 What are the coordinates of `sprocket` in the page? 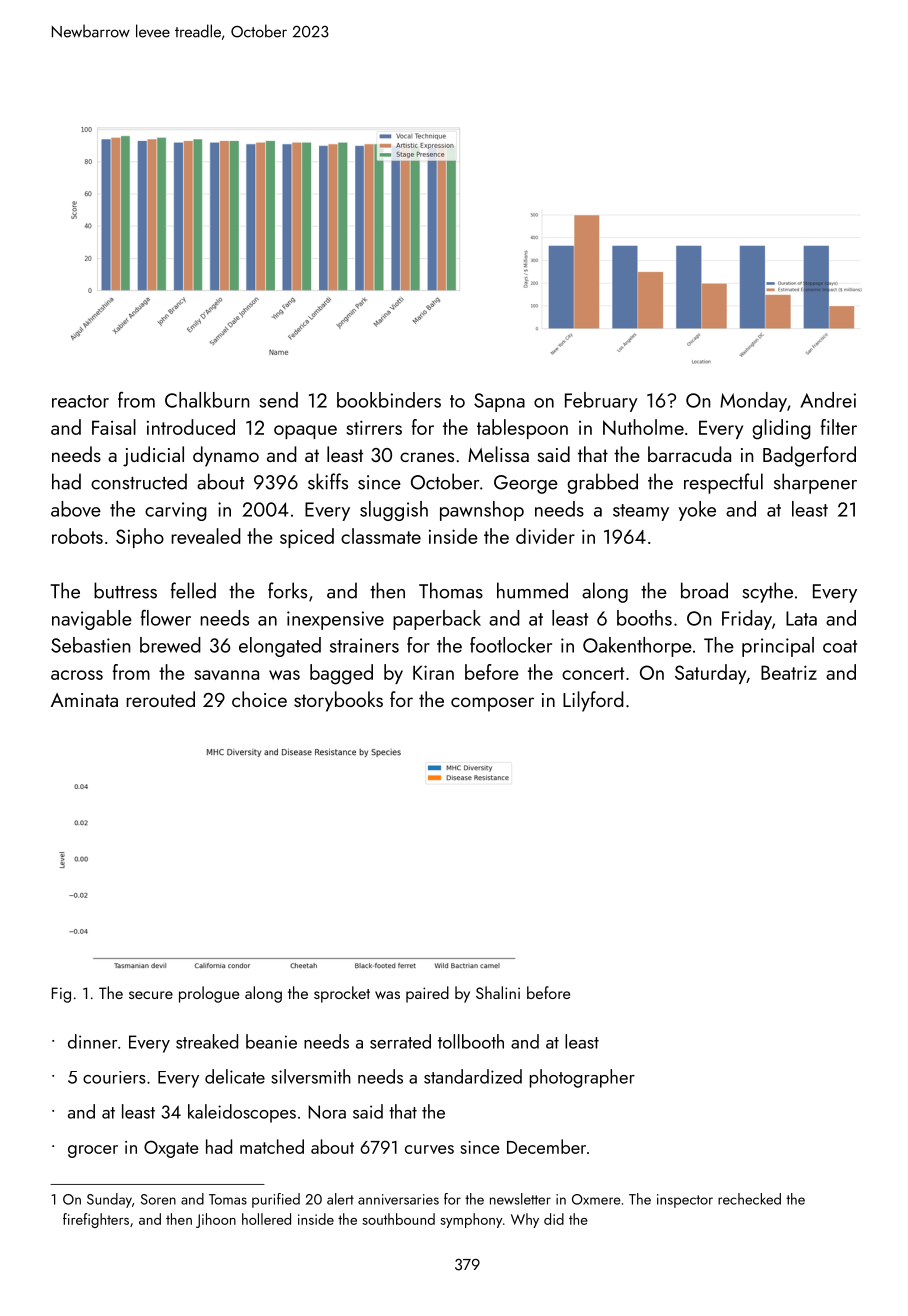 It's located at (342, 994).
